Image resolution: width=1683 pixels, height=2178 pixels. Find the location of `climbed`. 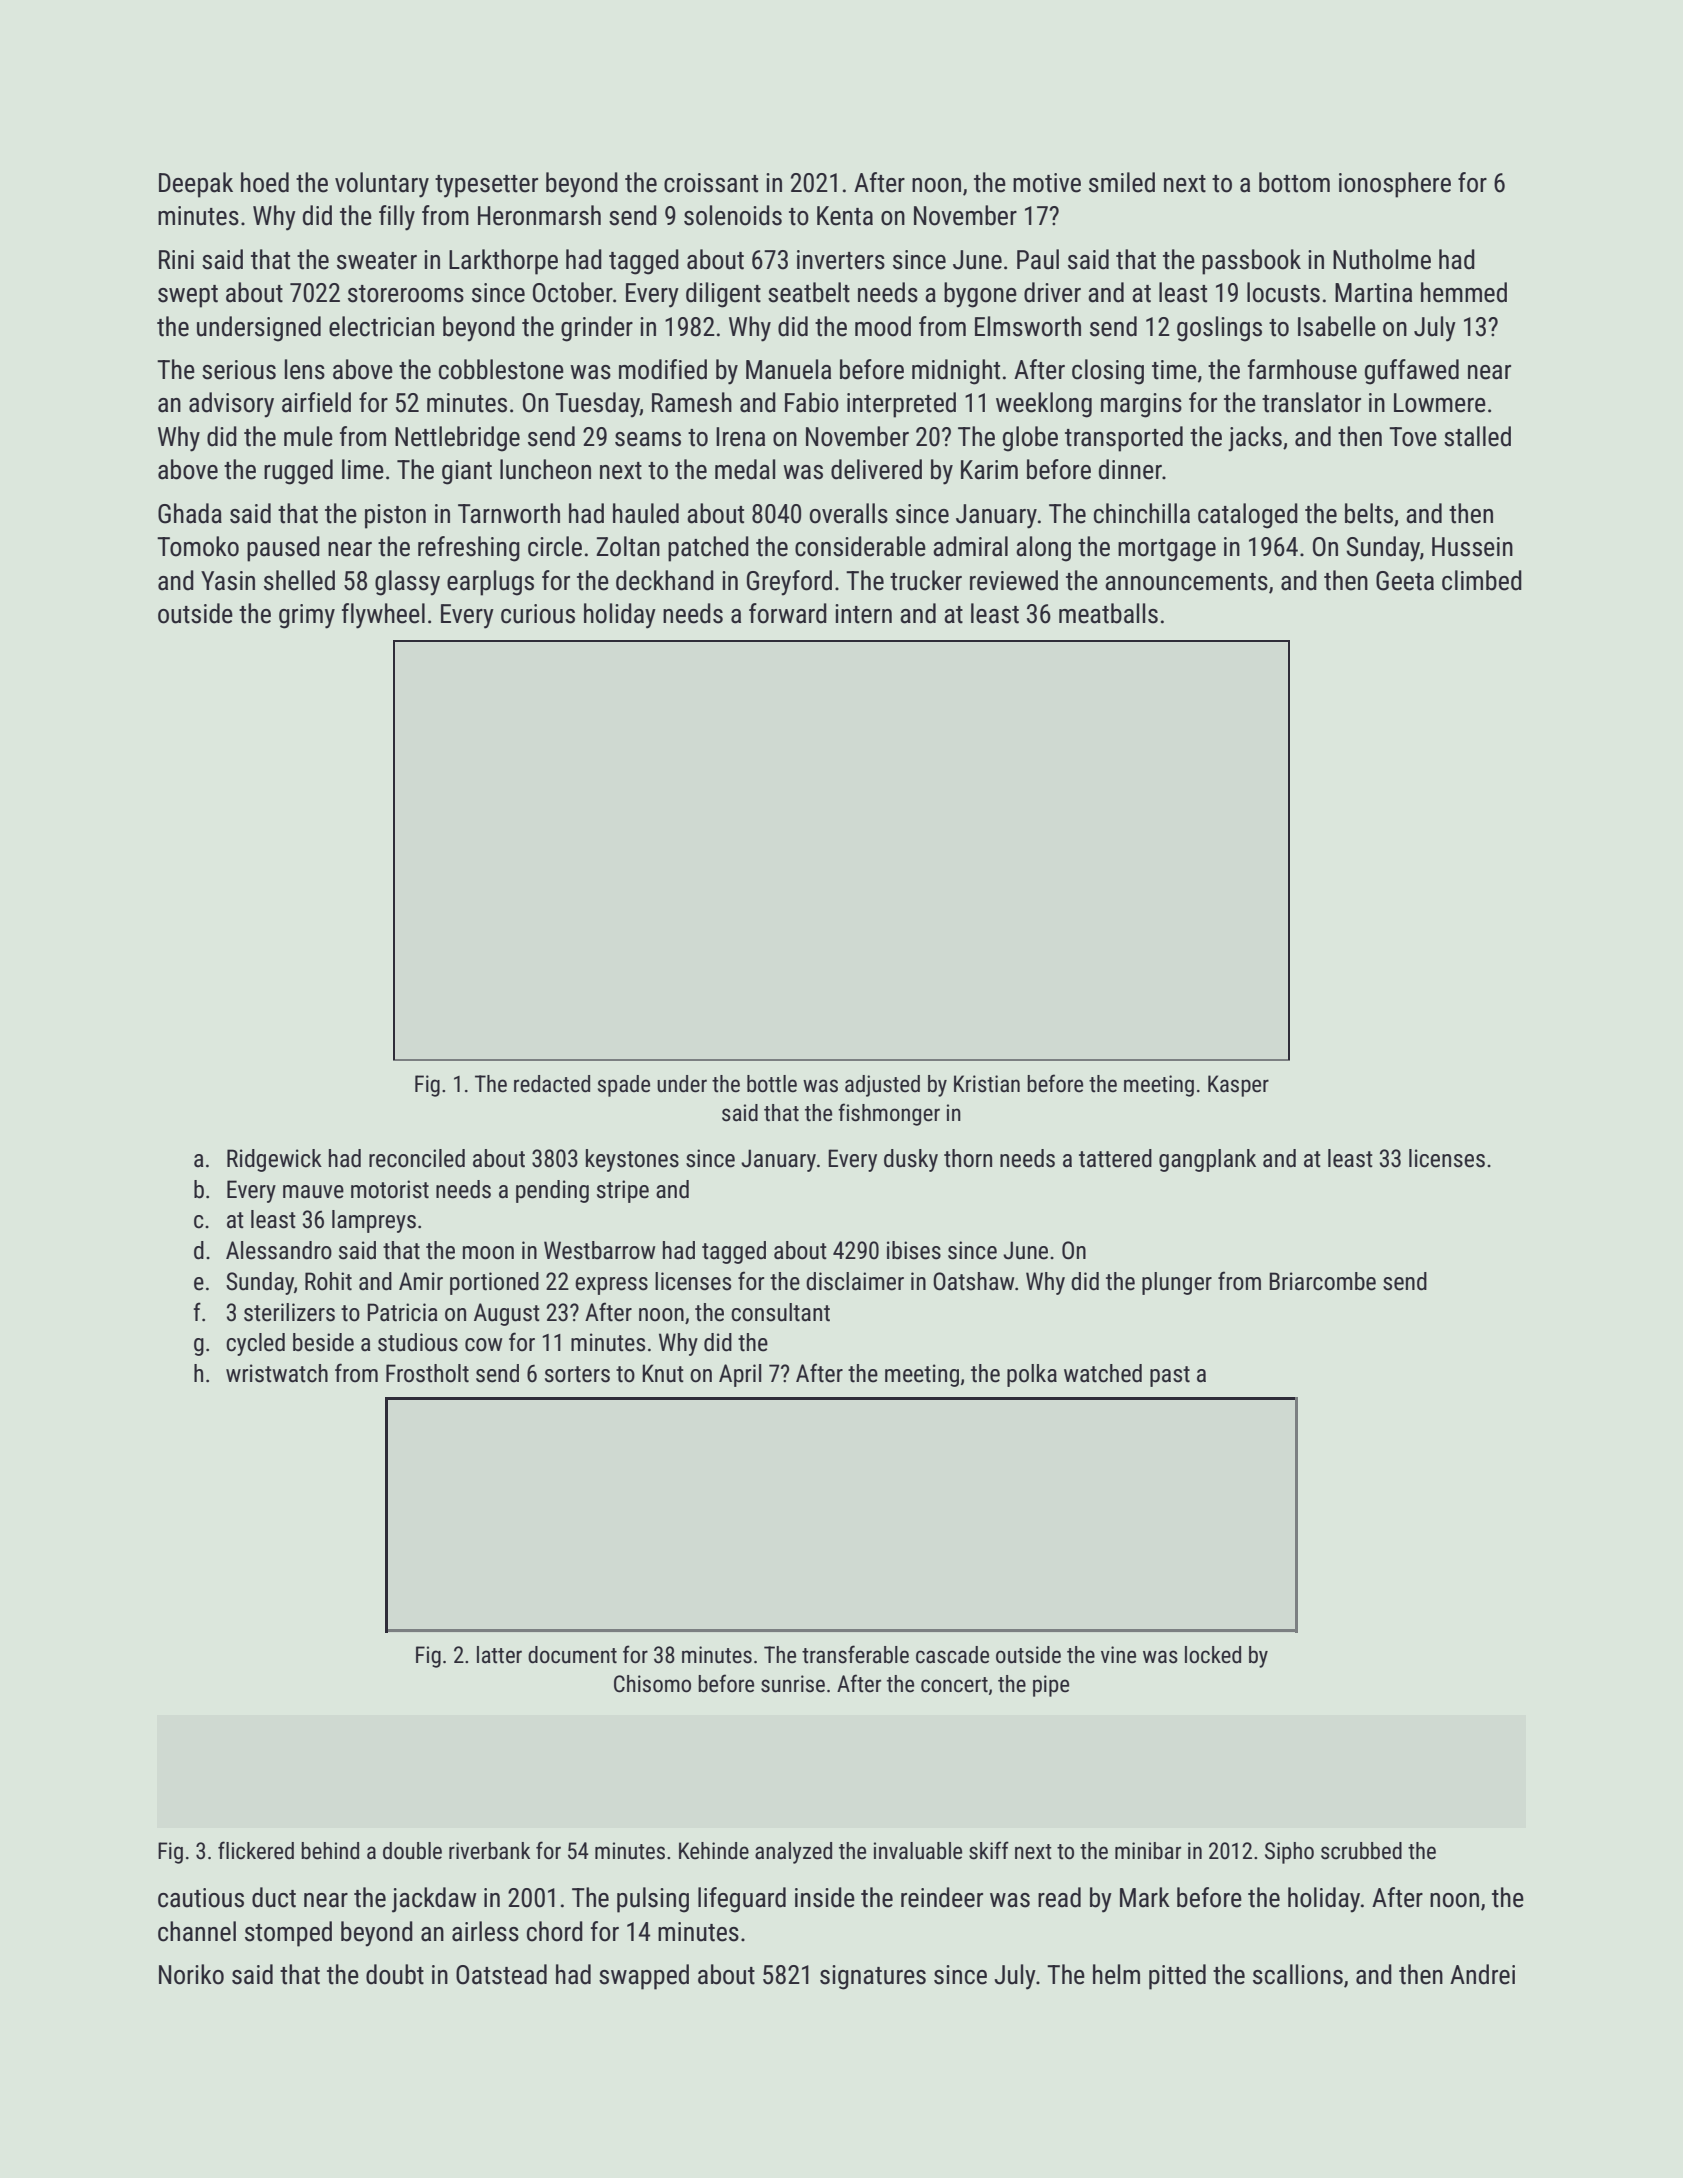

climbed is located at coordinates (1482, 580).
